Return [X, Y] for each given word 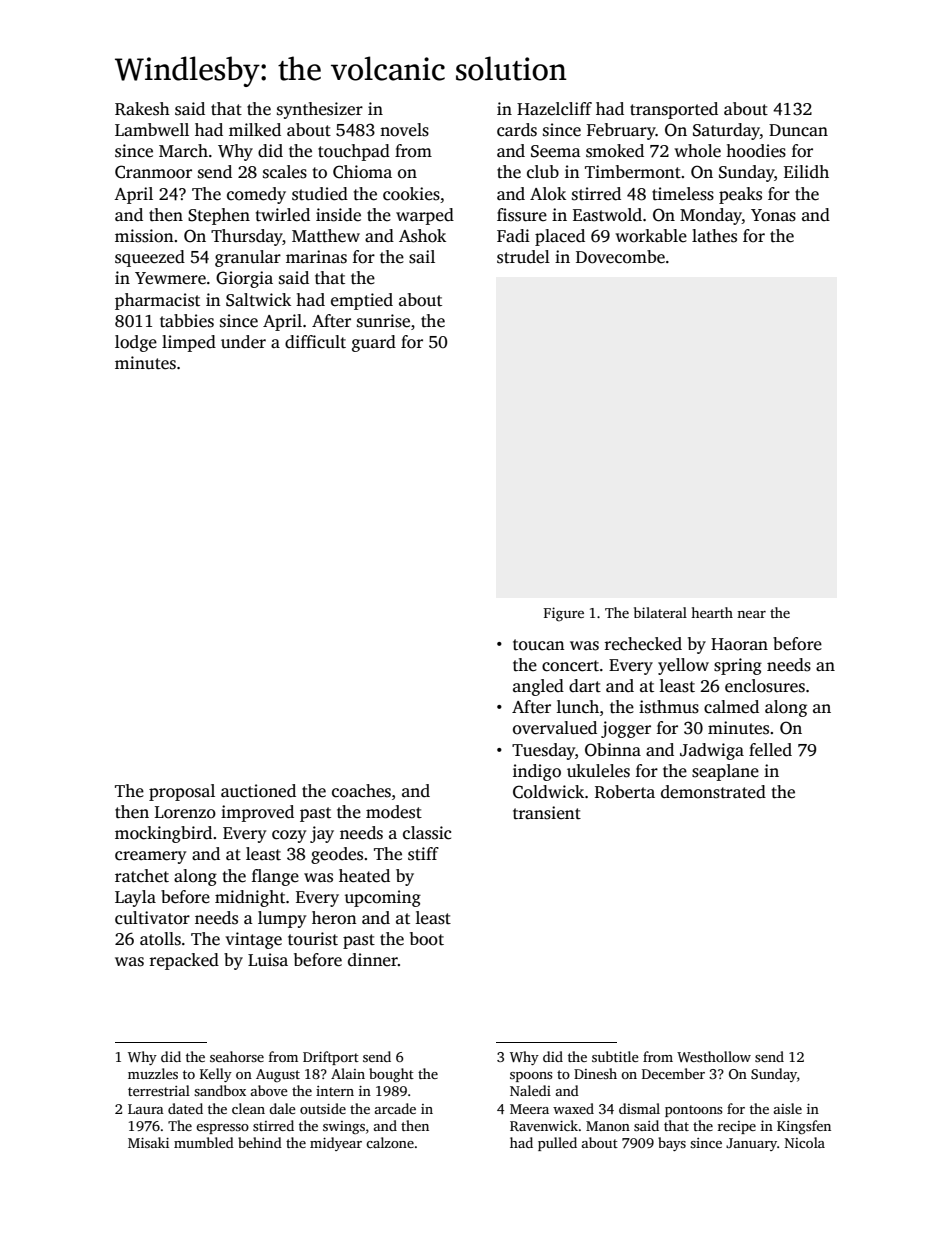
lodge [136, 343]
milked [255, 130]
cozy [289, 836]
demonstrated [713, 792]
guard [374, 343]
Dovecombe [620, 257]
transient [547, 813]
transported [674, 110]
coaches [361, 791]
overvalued [555, 728]
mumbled [204, 1142]
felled [770, 750]
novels [404, 130]
